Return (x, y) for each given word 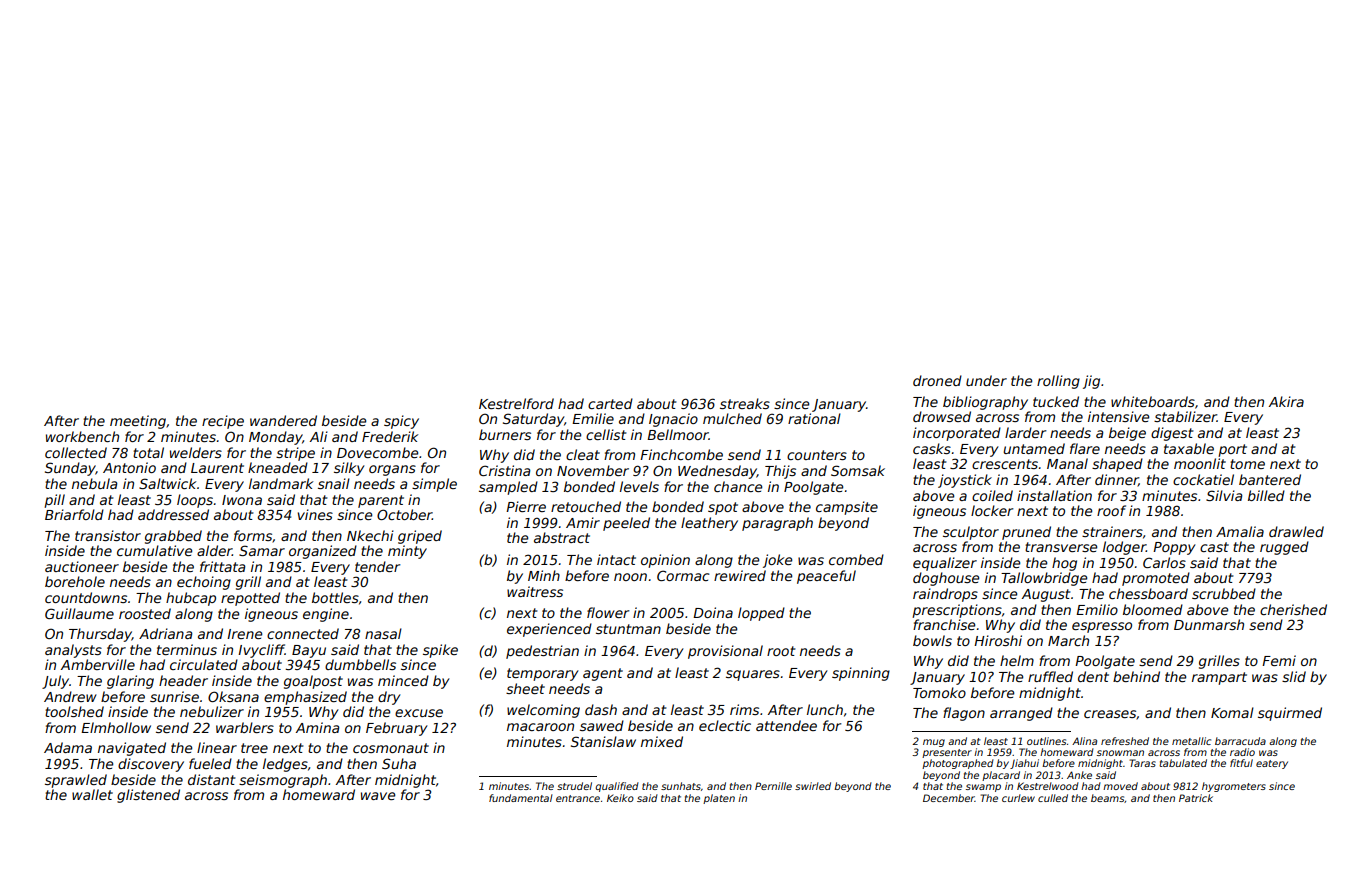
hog (1064, 564)
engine (326, 615)
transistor (108, 535)
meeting (138, 422)
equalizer (945, 564)
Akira (1286, 401)
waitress (535, 591)
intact (616, 559)
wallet (92, 794)
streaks (745, 403)
